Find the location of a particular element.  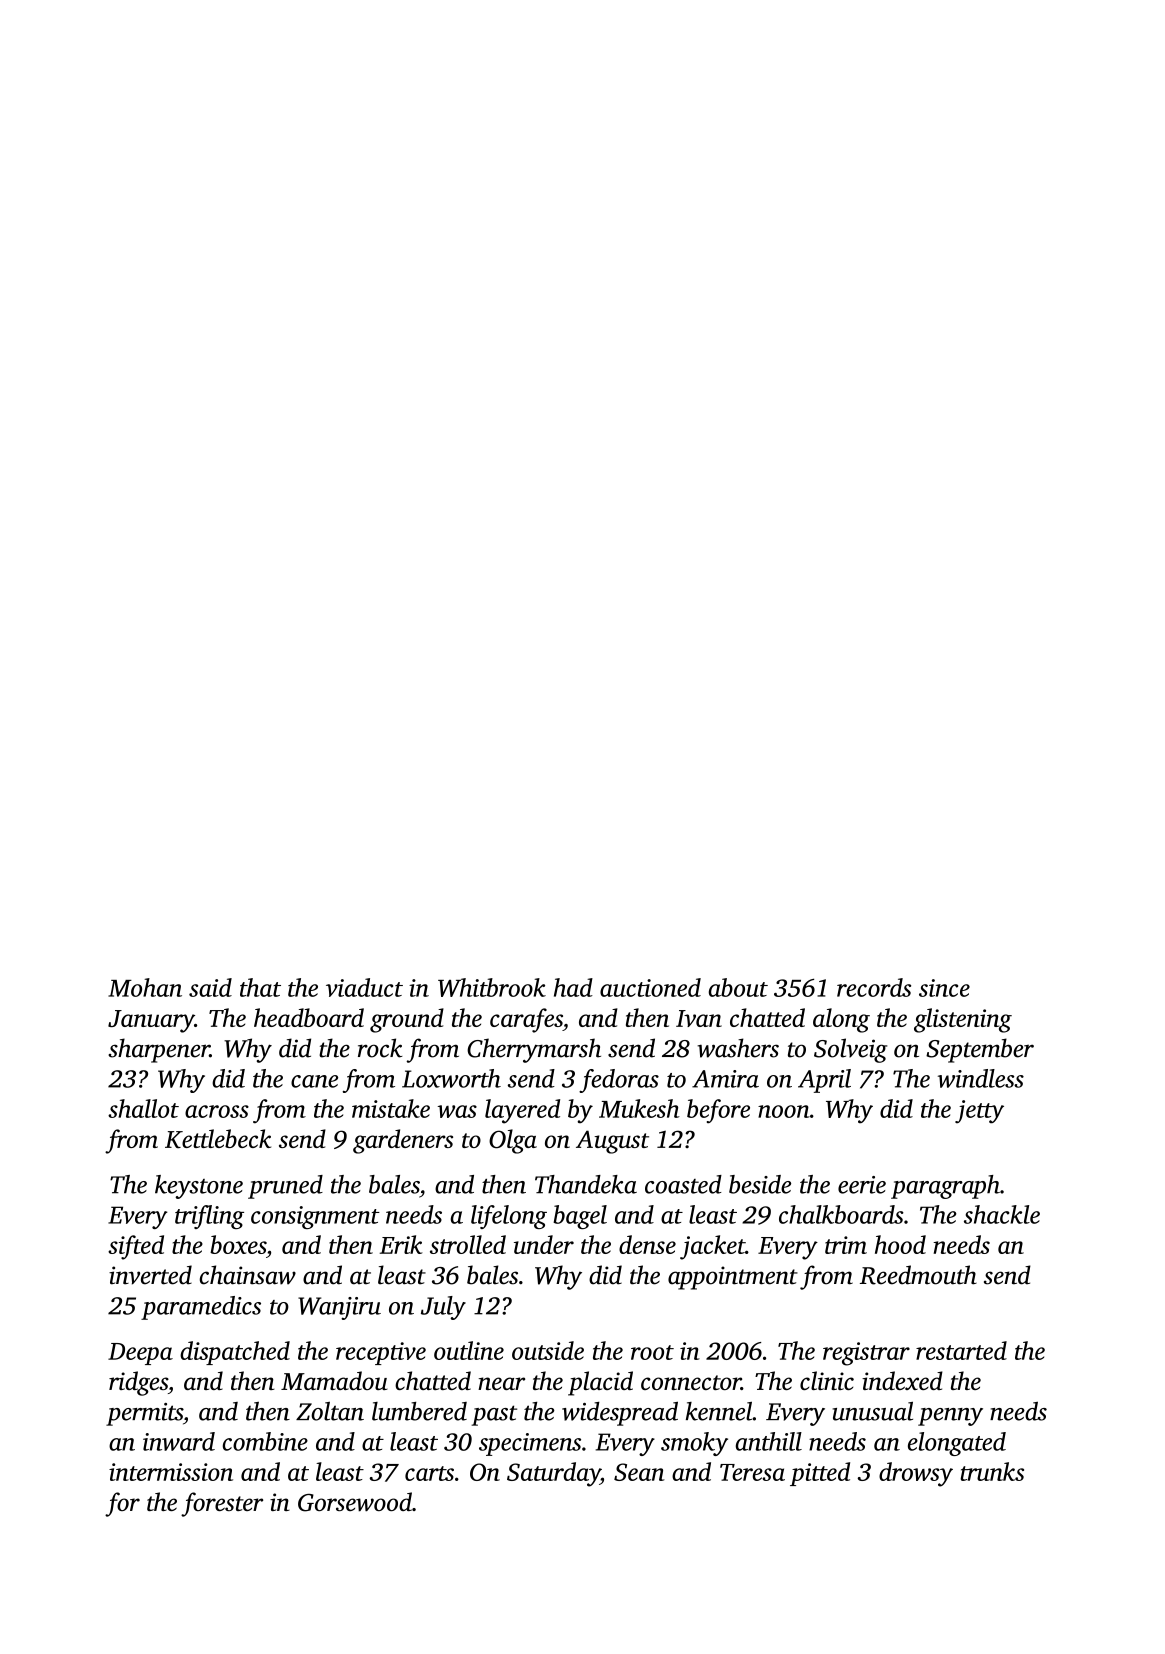

records is located at coordinates (874, 987).
